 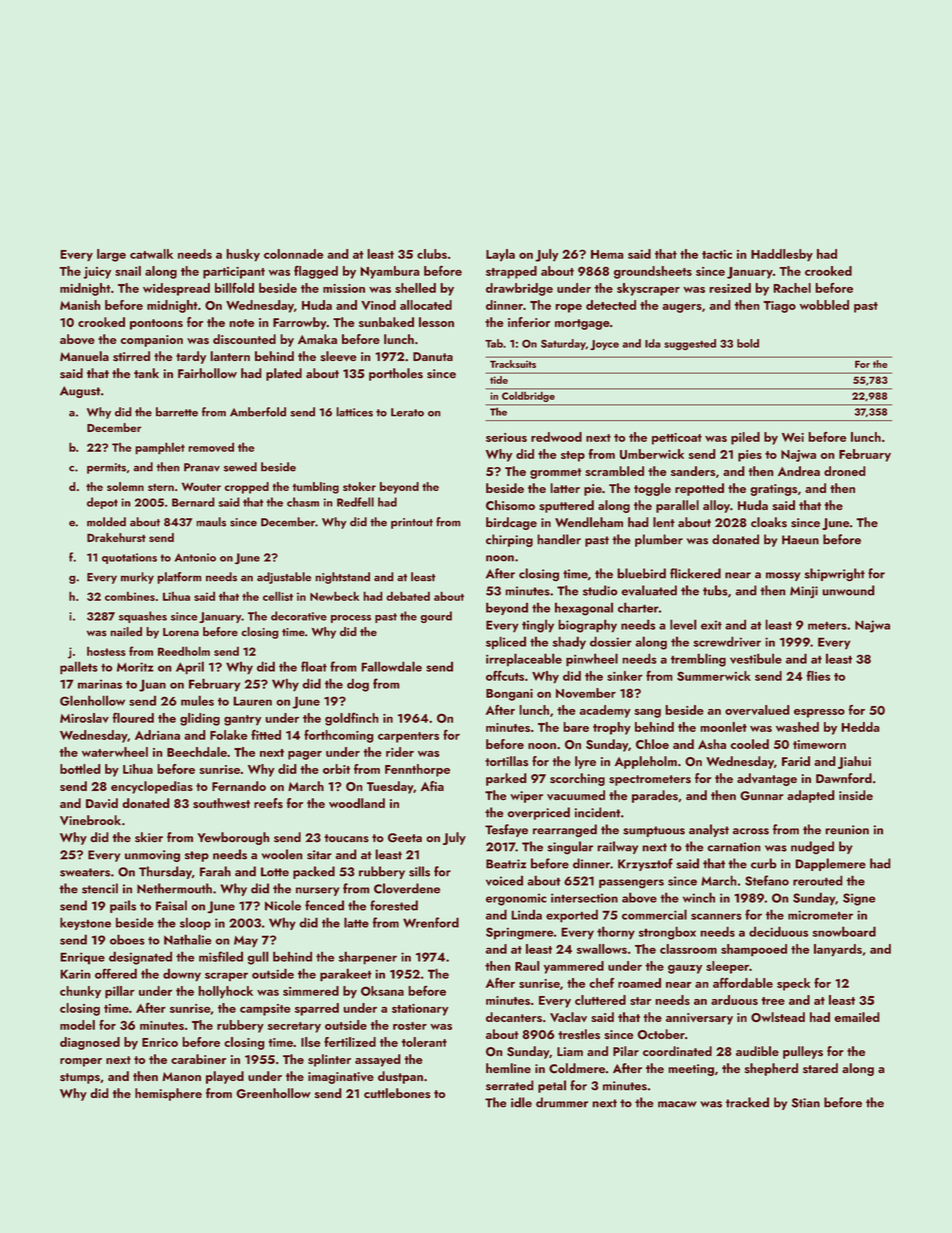 What do you see at coordinates (265, 1010) in the screenshot?
I see `campsite` at bounding box center [265, 1010].
